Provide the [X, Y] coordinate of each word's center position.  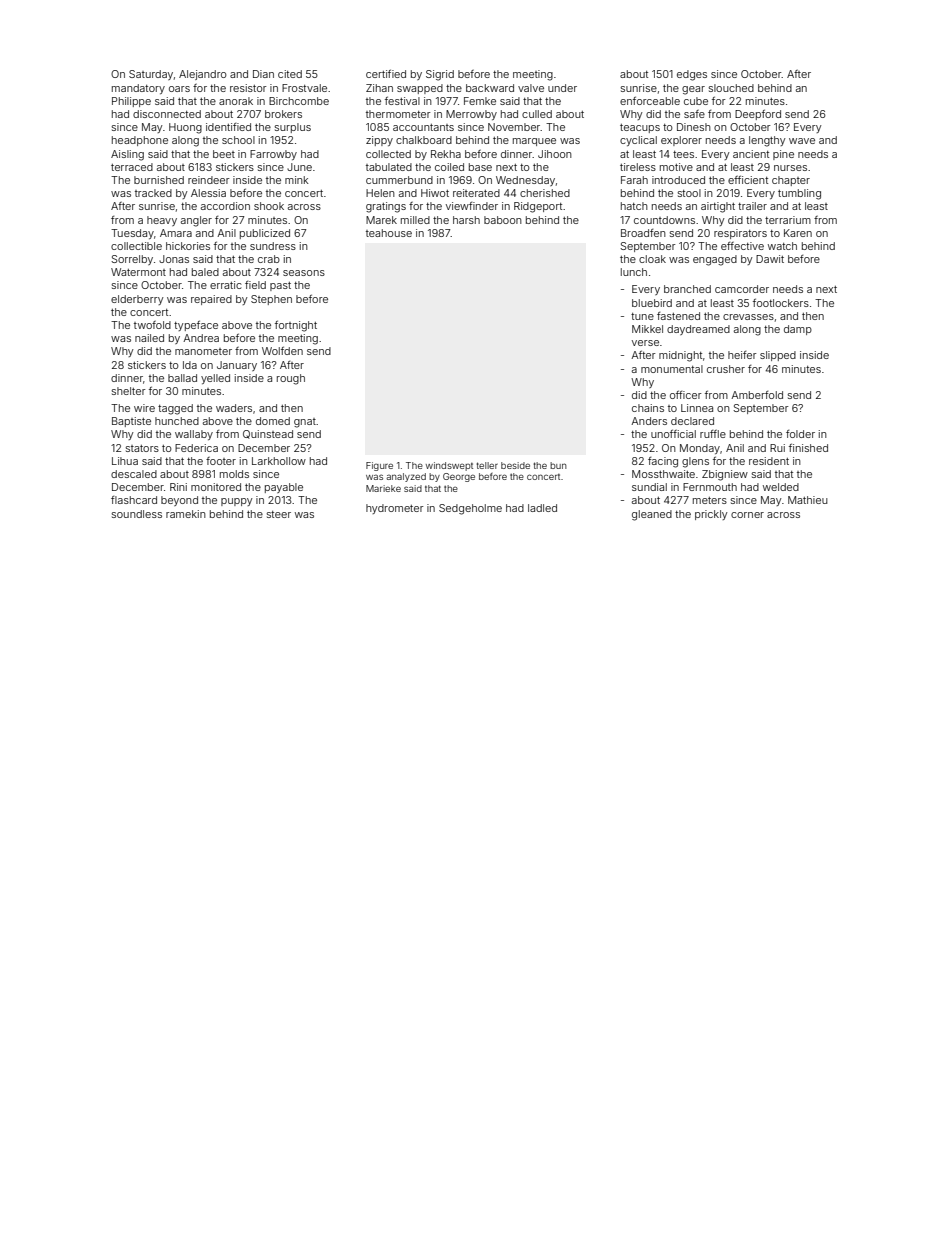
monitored [216, 487]
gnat [305, 423]
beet [224, 154]
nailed [149, 338]
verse [645, 343]
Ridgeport [538, 207]
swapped [420, 89]
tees [683, 154]
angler [196, 221]
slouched [731, 88]
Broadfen [643, 233]
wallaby [194, 435]
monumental [672, 369]
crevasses [748, 317]
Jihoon [555, 154]
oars [179, 89]
